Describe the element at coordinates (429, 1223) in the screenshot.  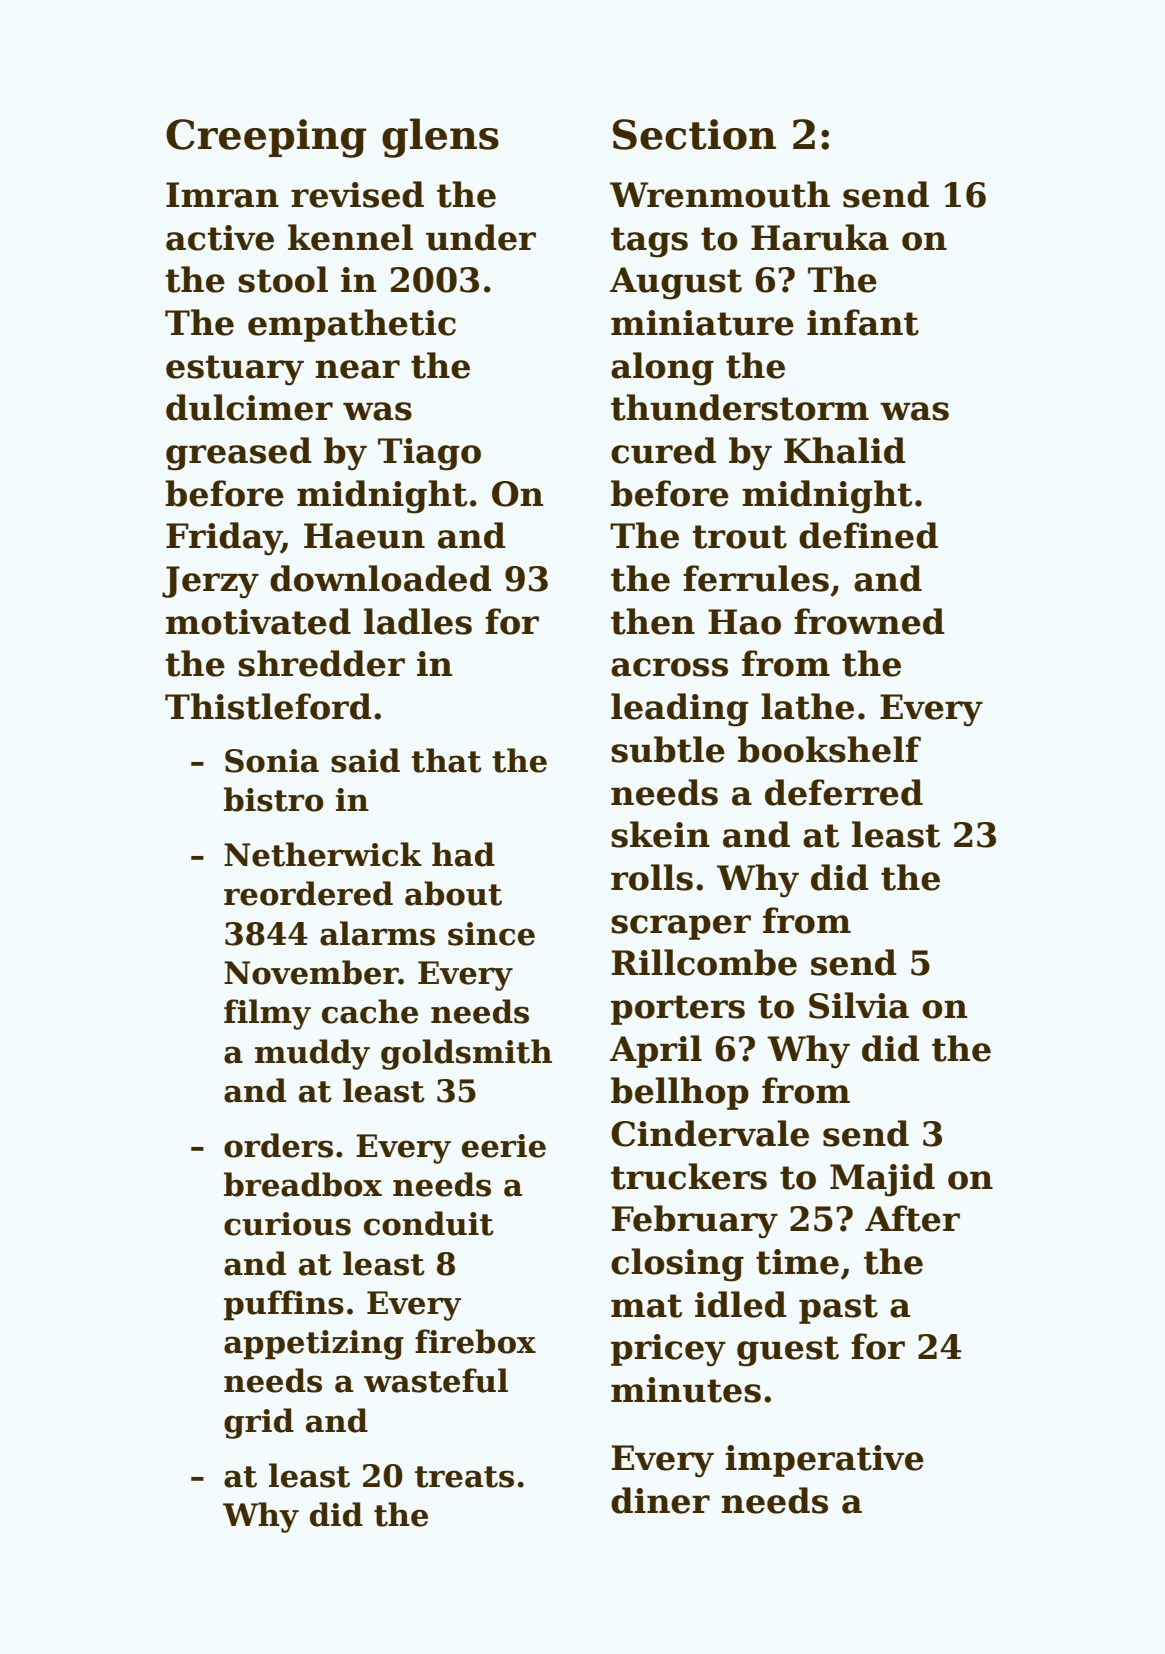
I see `conduit` at that location.
